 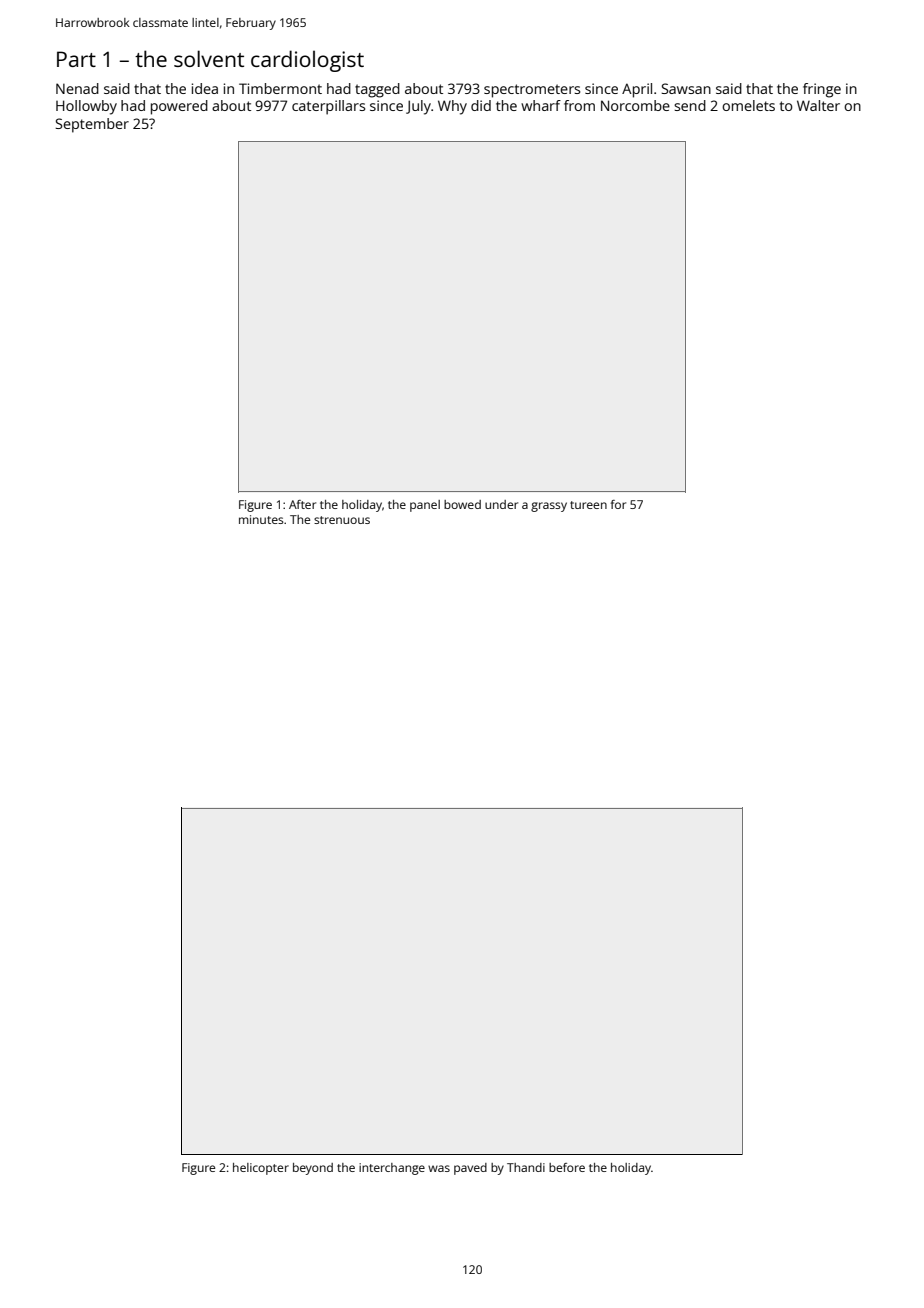 I want to click on minutes, so click(x=261, y=519).
